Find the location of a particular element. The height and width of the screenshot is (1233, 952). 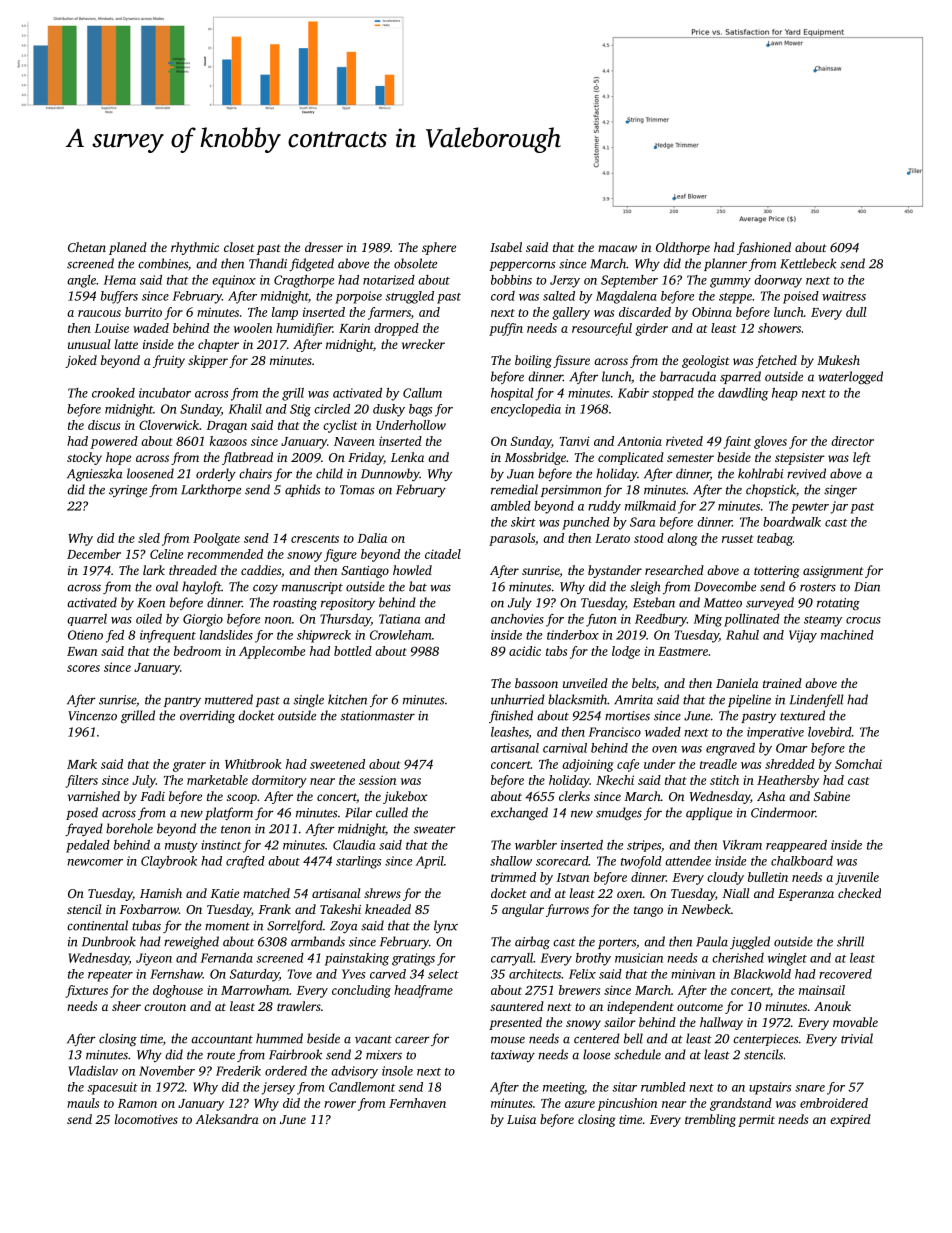

angle is located at coordinates (81, 281).
